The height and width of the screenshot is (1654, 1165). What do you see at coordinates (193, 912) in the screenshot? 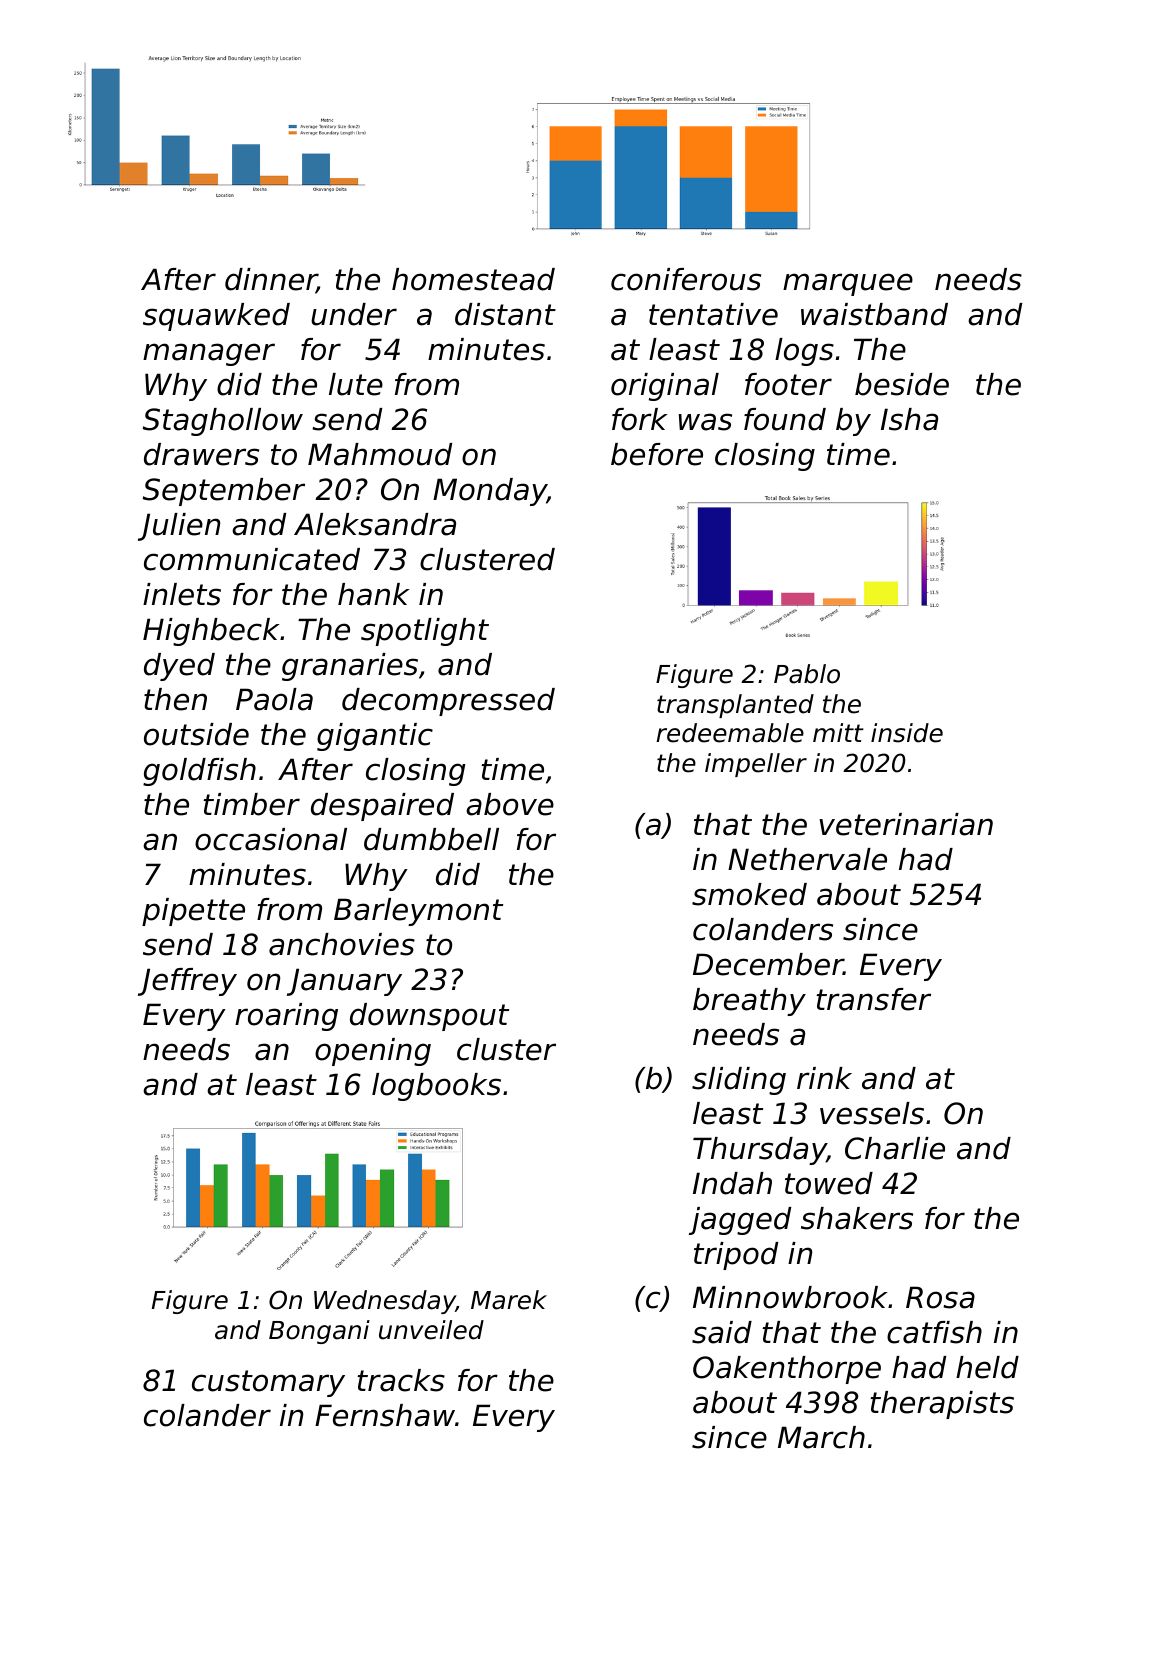
I see `pipette` at bounding box center [193, 912].
